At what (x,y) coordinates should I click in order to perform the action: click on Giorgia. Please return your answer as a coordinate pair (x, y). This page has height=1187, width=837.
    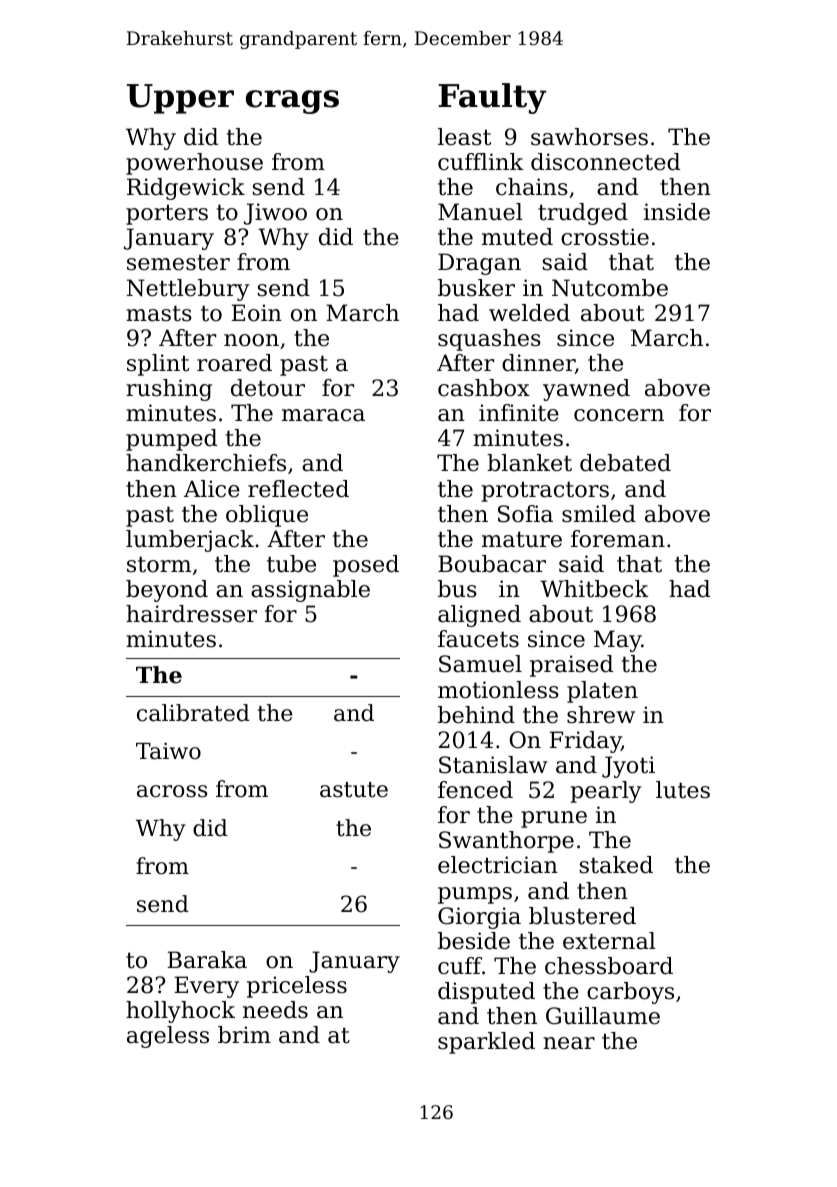
    Looking at the image, I should click on (479, 918).
